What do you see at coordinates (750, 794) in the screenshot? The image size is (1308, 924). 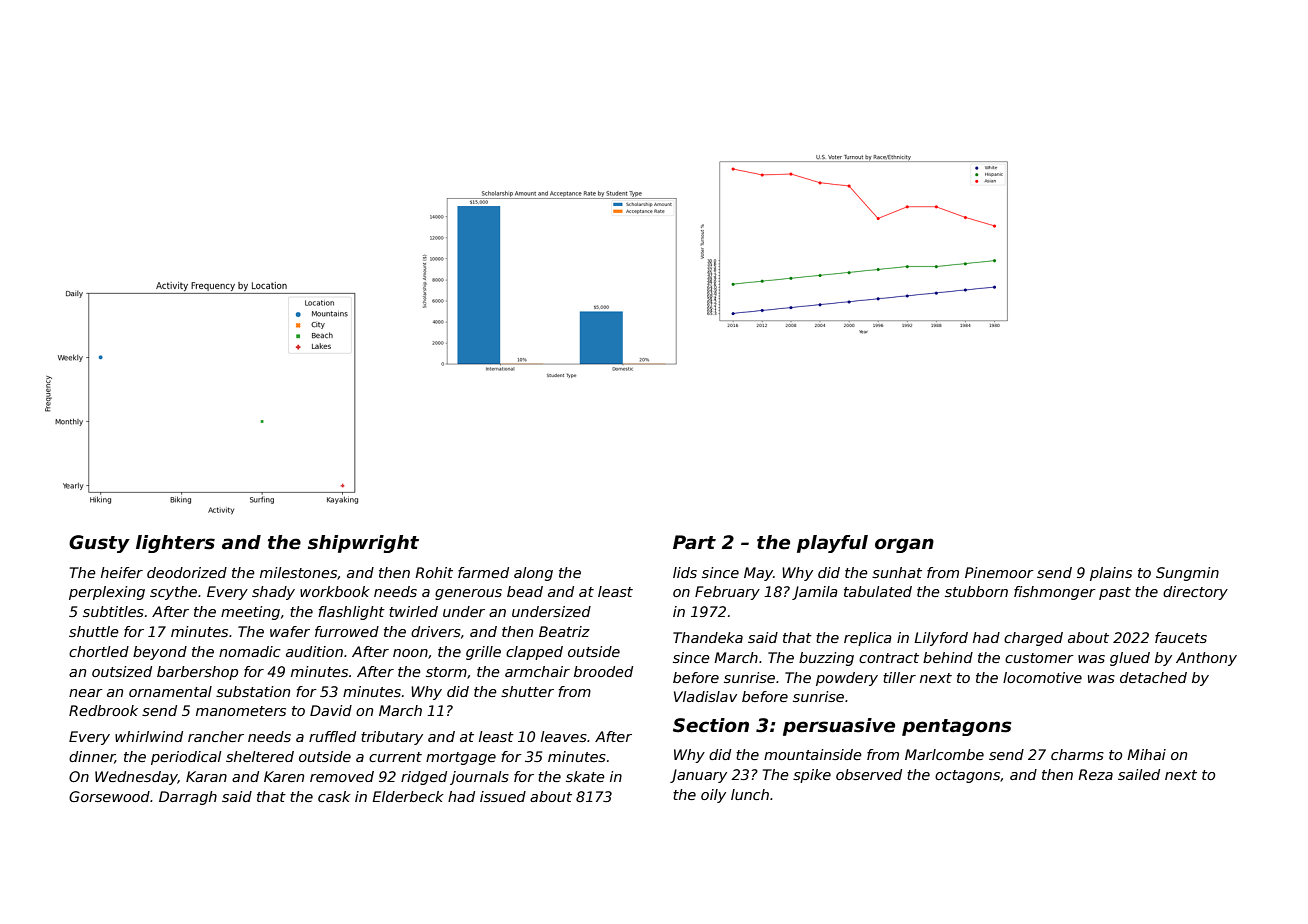 I see `lunch` at bounding box center [750, 794].
